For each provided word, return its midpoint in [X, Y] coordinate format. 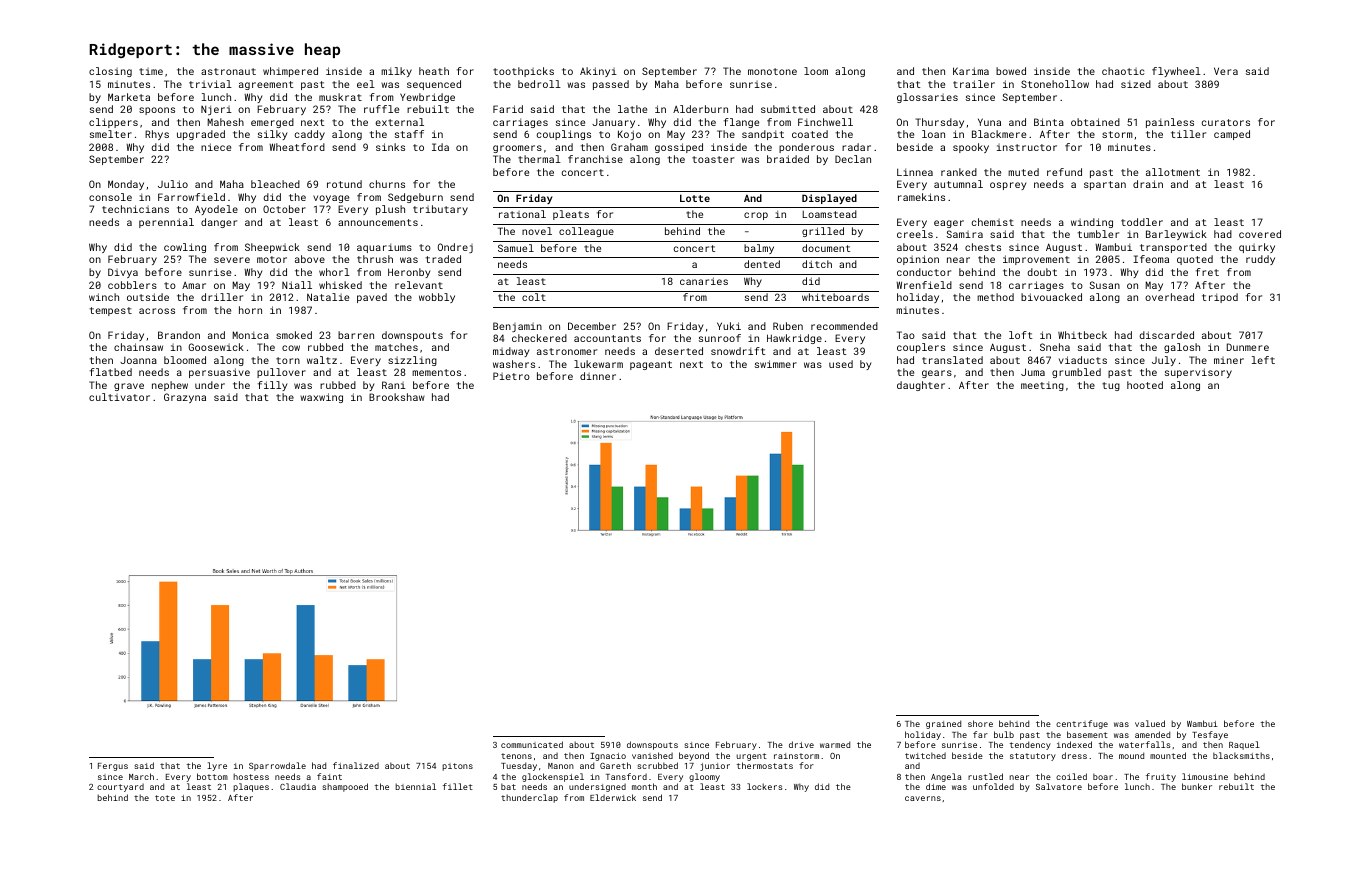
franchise [595, 159]
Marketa [129, 97]
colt [534, 297]
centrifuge [1082, 724]
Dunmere [1248, 347]
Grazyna [185, 398]
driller [222, 297]
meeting [1042, 386]
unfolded [993, 786]
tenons [516, 756]
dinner [598, 376]
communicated [532, 744]
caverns [923, 798]
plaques [251, 787]
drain [1148, 184]
